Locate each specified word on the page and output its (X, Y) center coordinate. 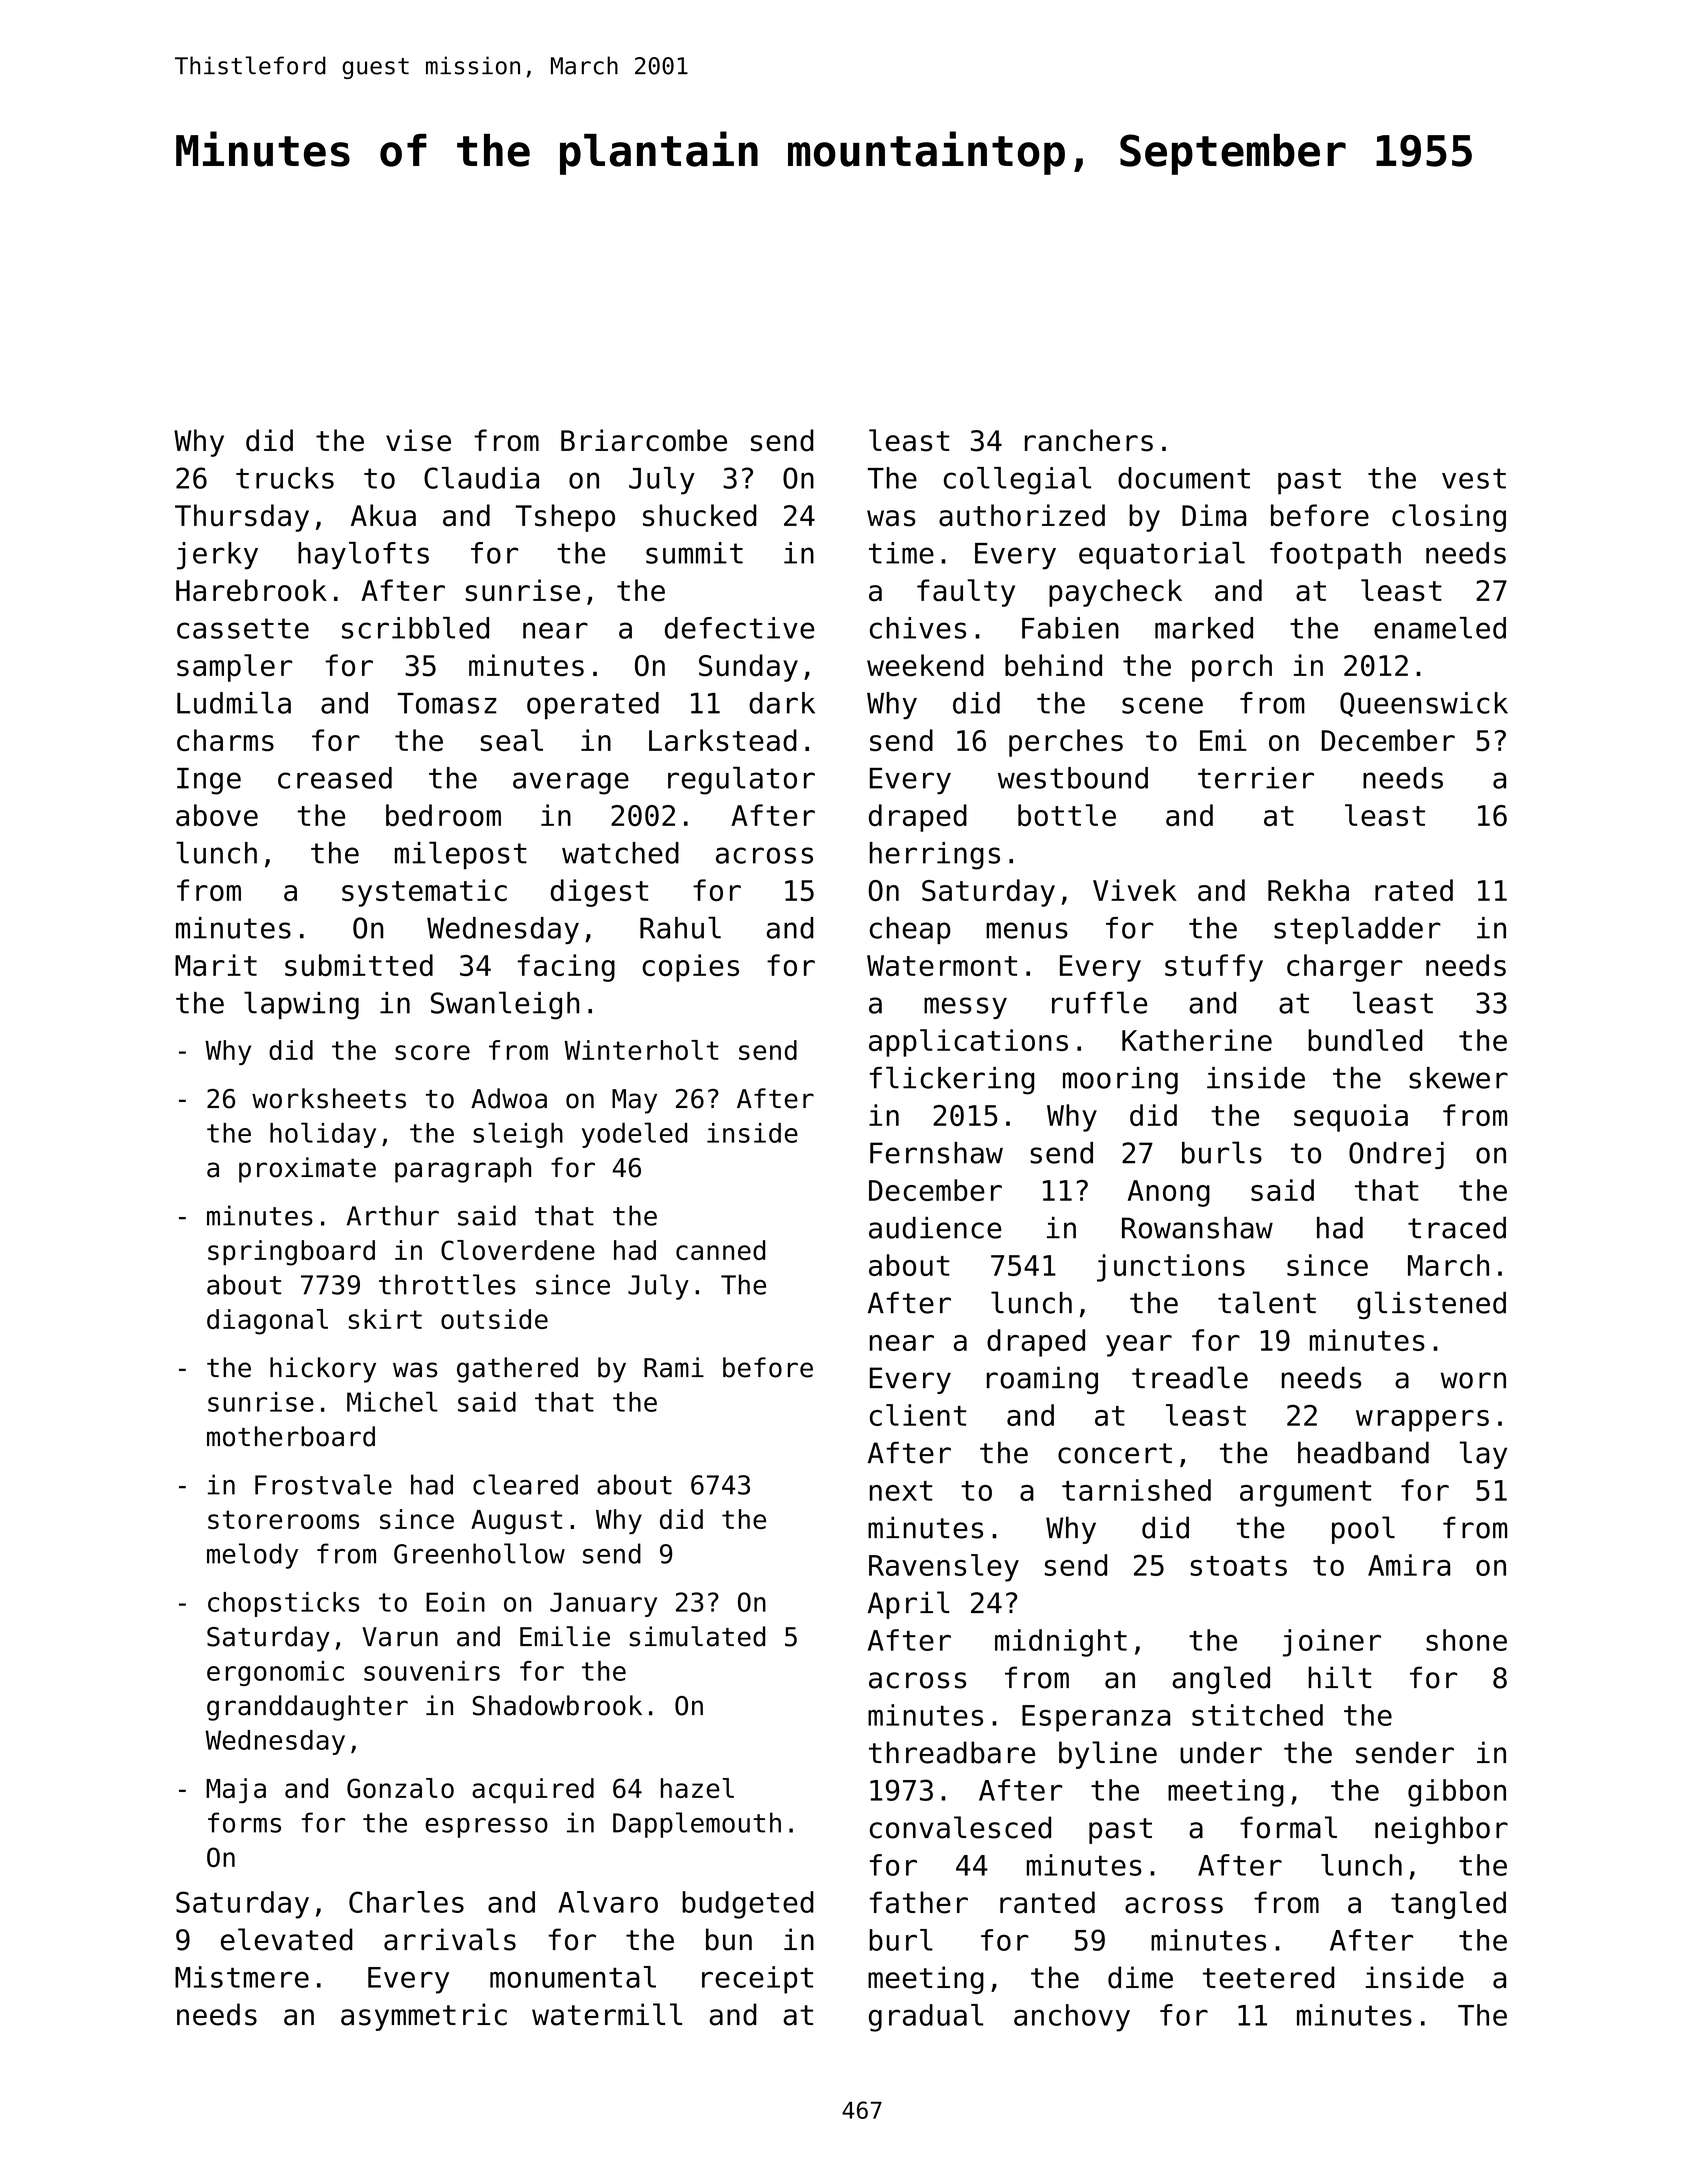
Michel (392, 1401)
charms (225, 740)
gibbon (1457, 1793)
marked (1204, 628)
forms (244, 1822)
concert (1115, 1453)
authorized (1022, 515)
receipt (757, 1980)
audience (935, 1228)
